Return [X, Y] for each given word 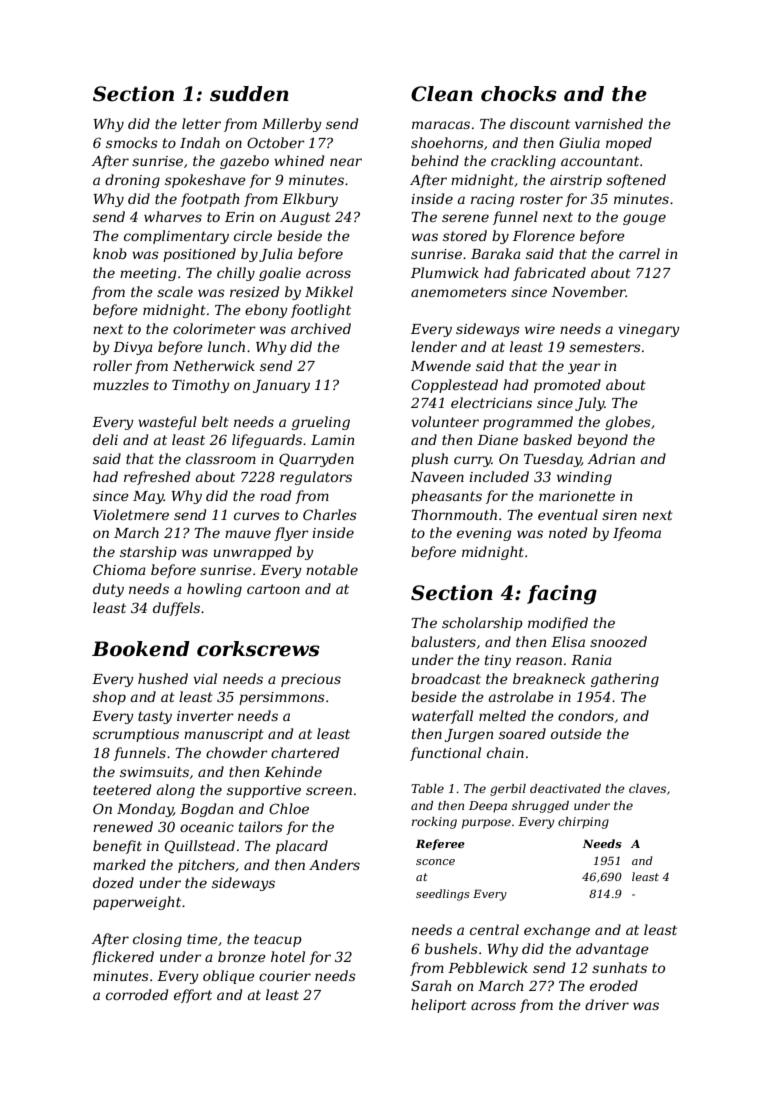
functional [445, 754]
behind [435, 160]
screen [329, 791]
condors [586, 715]
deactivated [565, 788]
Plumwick [445, 272]
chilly [236, 274]
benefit [117, 847]
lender [434, 346]
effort [193, 996]
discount [540, 123]
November [589, 291]
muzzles [121, 385]
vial [205, 678]
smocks [132, 142]
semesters [605, 347]
